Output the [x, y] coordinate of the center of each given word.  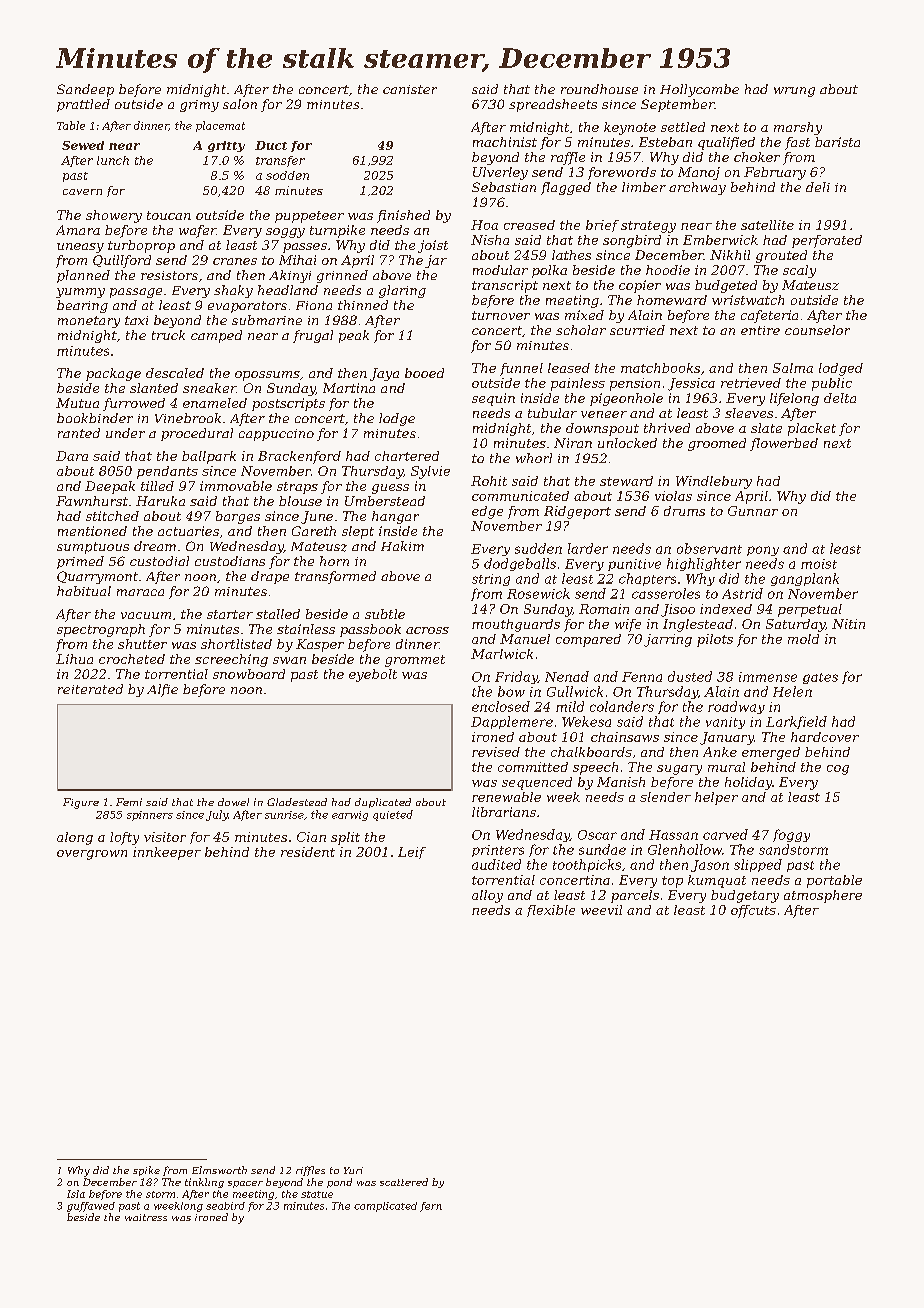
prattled [83, 105]
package [113, 374]
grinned [342, 276]
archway [697, 188]
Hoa [484, 225]
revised [496, 752]
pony [763, 551]
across [427, 630]
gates [820, 678]
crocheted [132, 659]
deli [818, 187]
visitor [165, 837]
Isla [76, 1194]
